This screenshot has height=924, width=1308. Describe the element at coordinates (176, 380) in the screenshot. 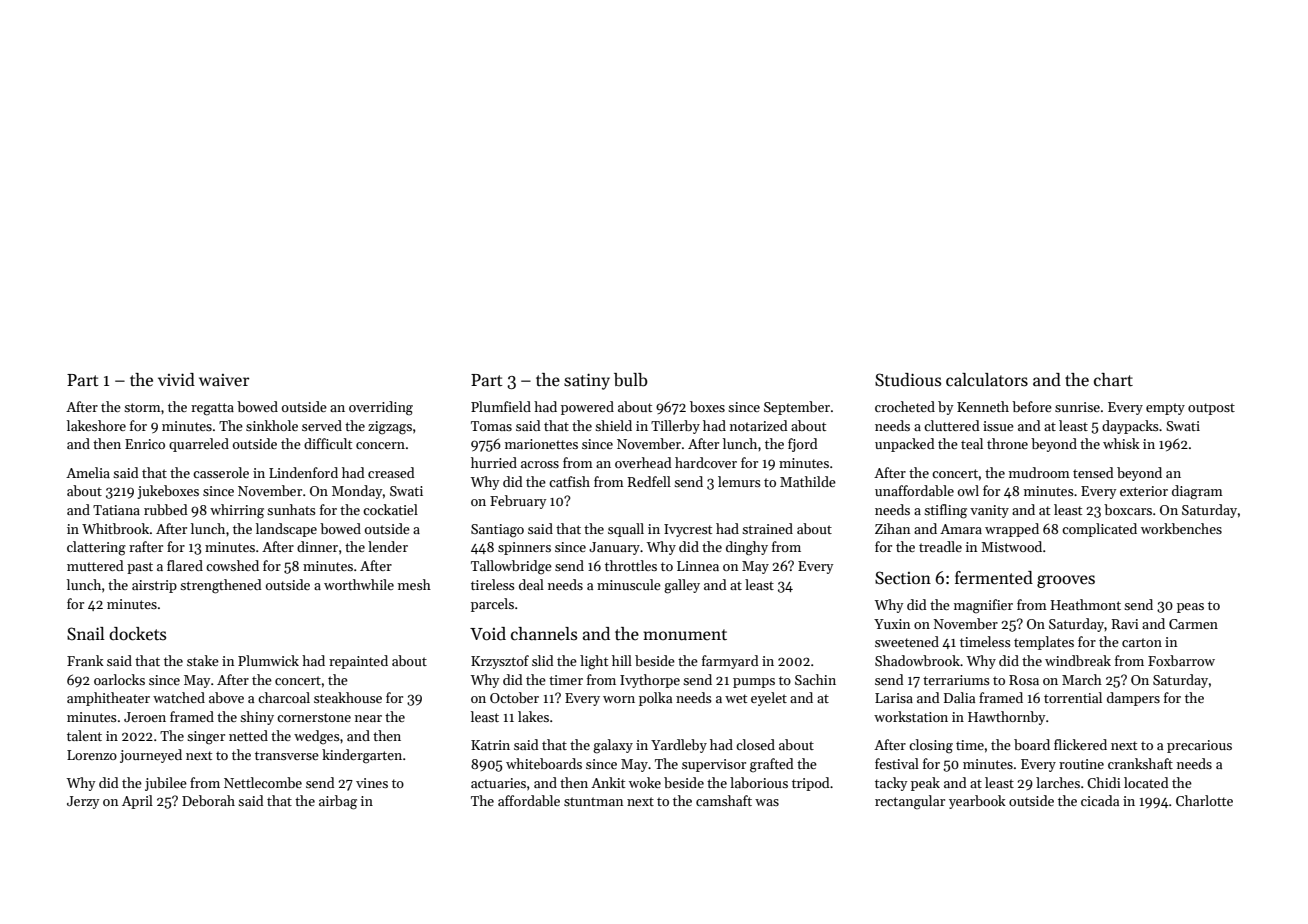

I see `vivid` at that location.
